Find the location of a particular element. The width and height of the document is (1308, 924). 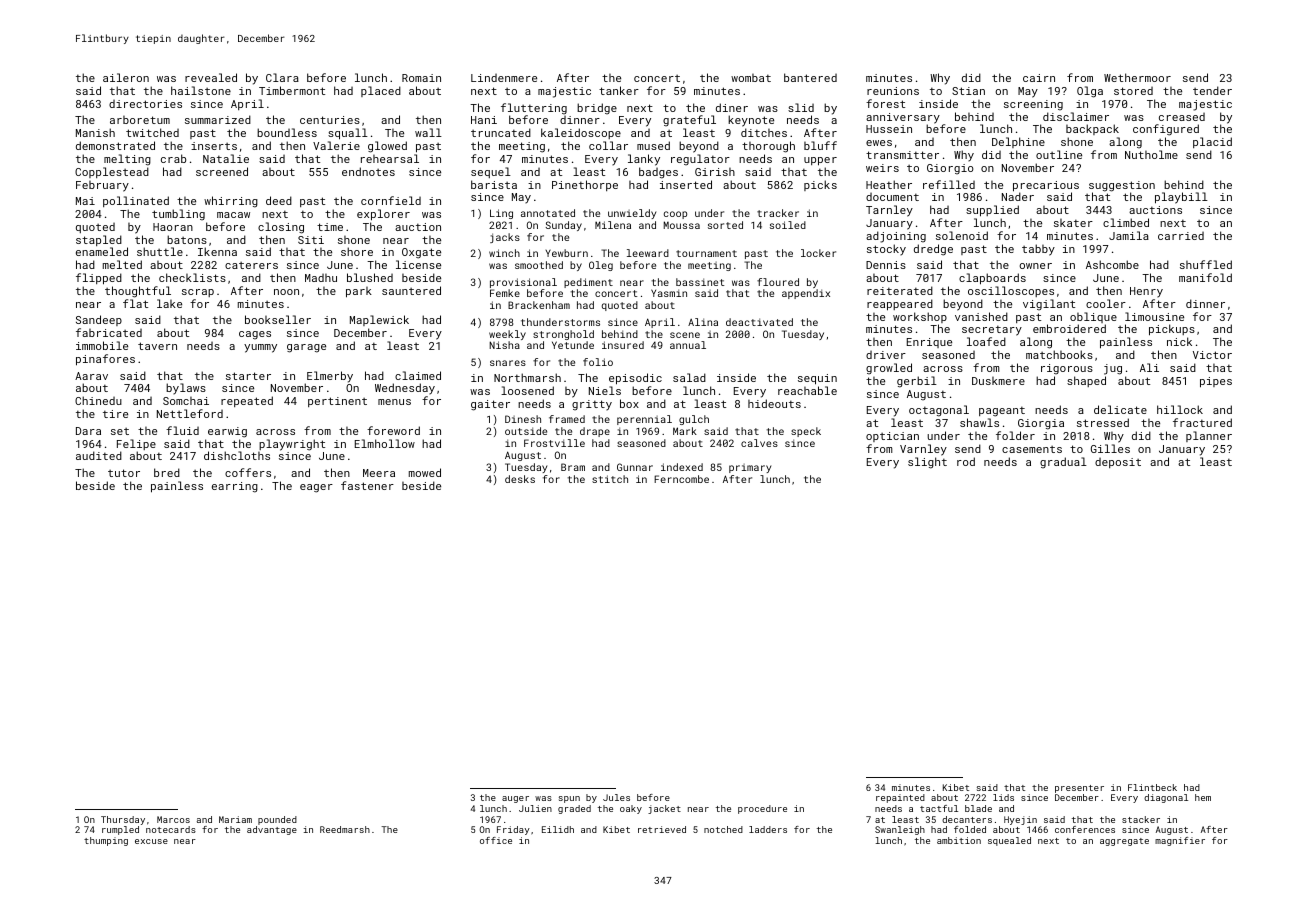

earring is located at coordinates (235, 487).
